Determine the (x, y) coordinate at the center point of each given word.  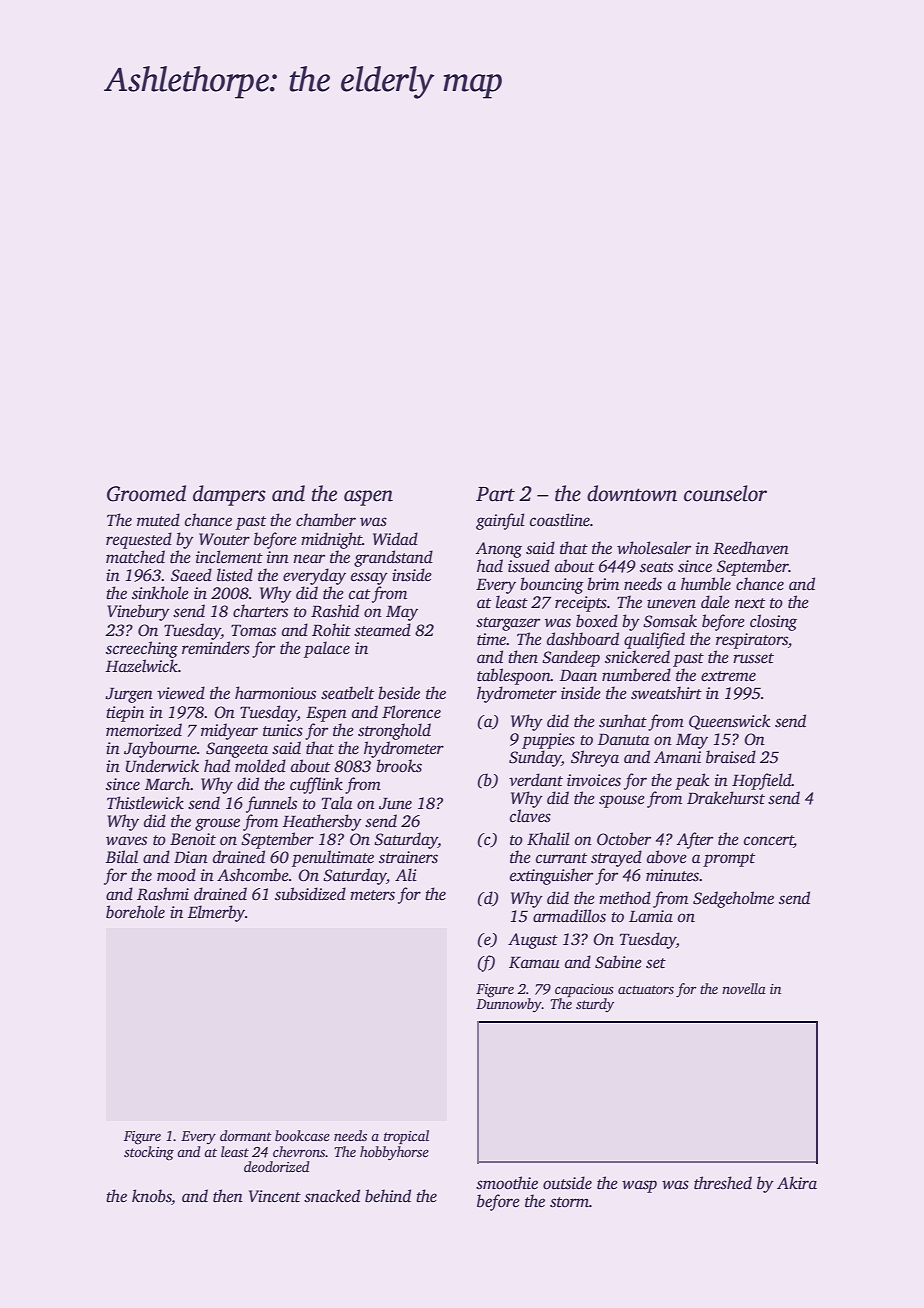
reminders (216, 648)
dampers (229, 495)
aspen (368, 498)
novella (744, 988)
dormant (246, 1135)
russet (753, 658)
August (533, 941)
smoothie (507, 1183)
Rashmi (163, 894)
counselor (725, 493)
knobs (152, 1196)
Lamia (651, 916)
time (492, 639)
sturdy (595, 1005)
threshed (723, 1183)
